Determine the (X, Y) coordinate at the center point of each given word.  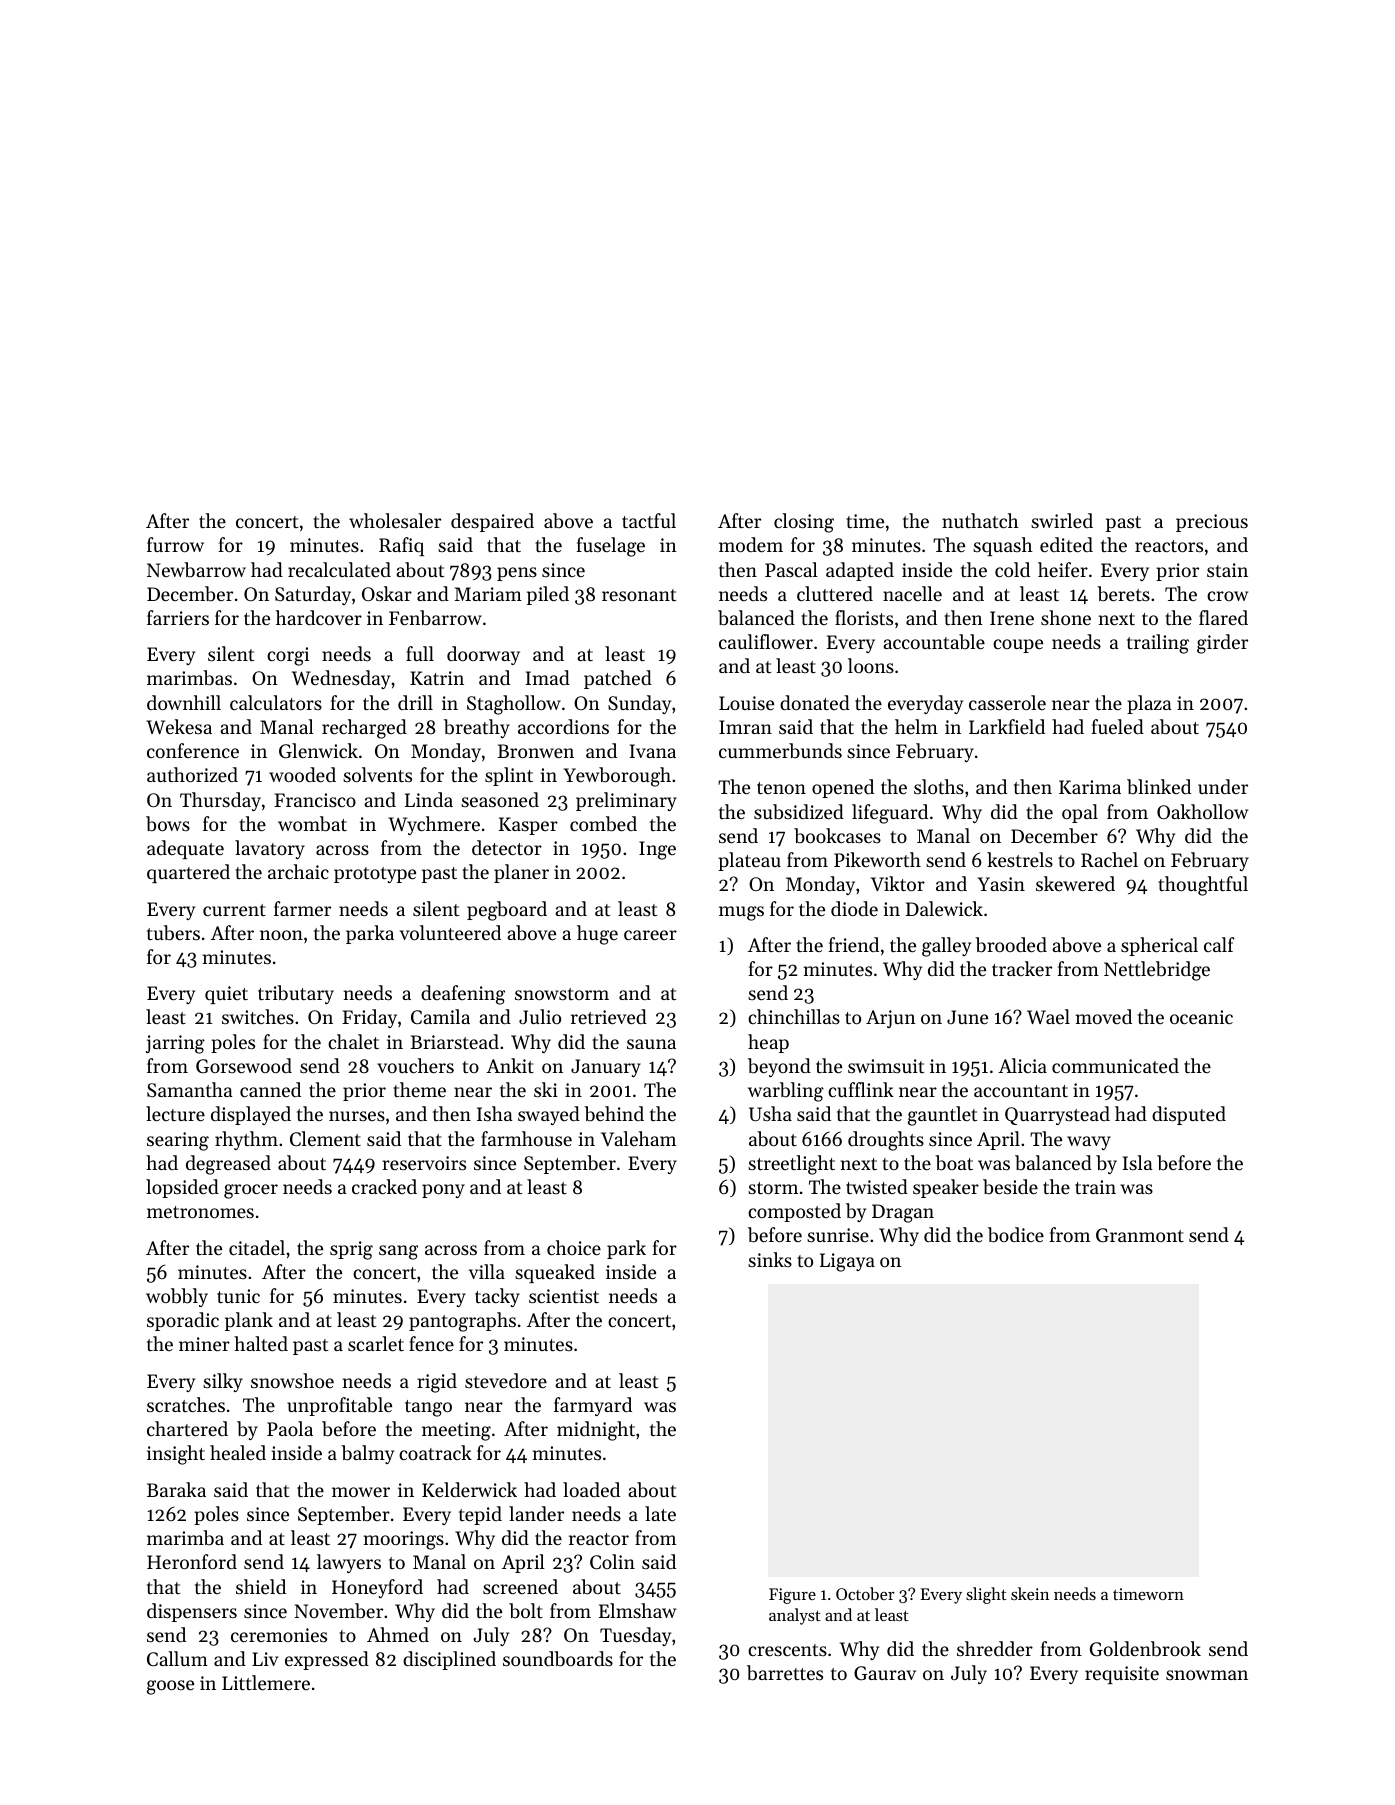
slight (986, 1595)
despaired (492, 522)
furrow (175, 544)
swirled (1062, 520)
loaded (591, 1489)
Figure (792, 1596)
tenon (781, 788)
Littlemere (266, 1682)
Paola (290, 1428)
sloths (939, 786)
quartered (188, 873)
